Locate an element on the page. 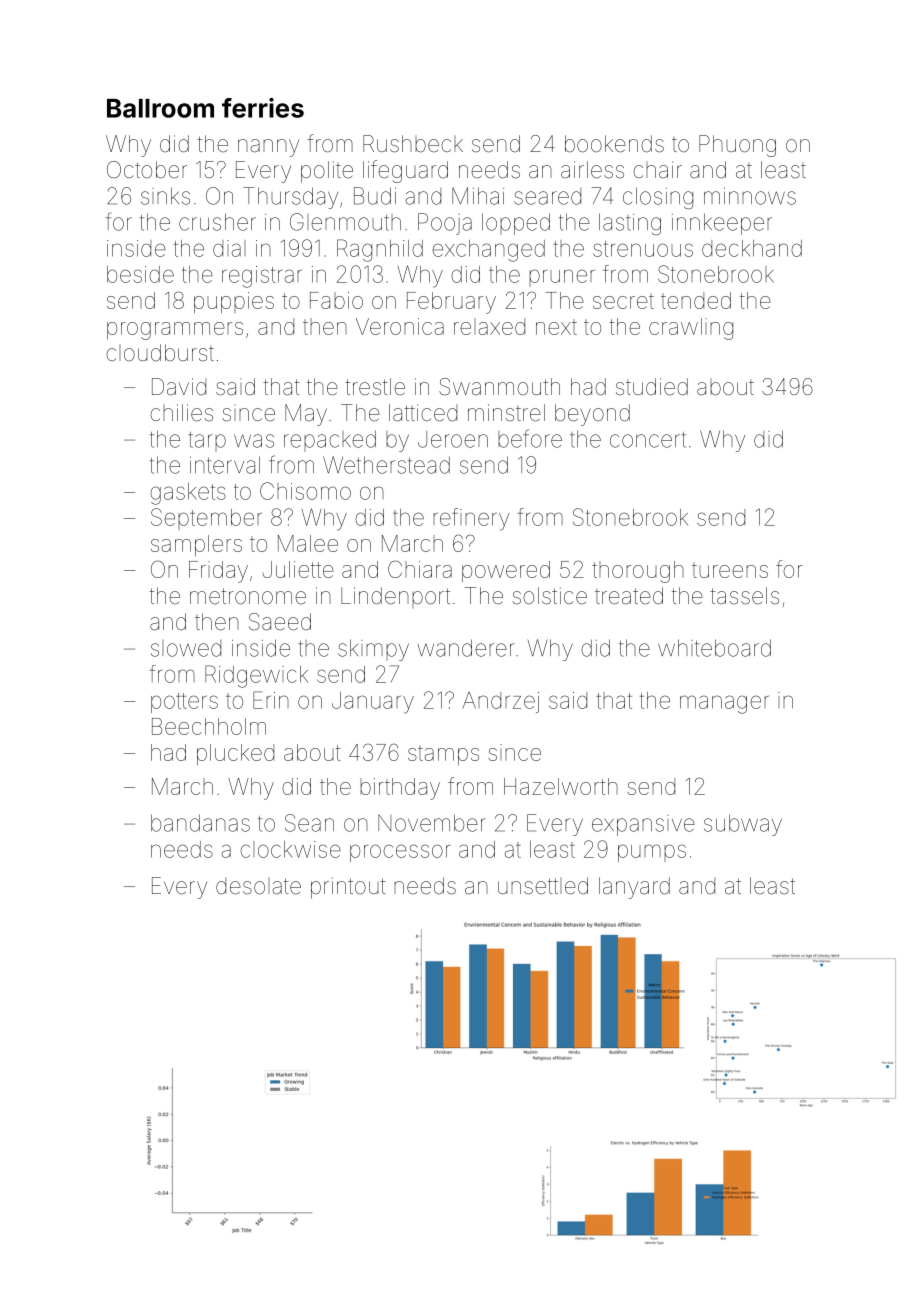 The width and height of the image is (924, 1311). cloudburst is located at coordinates (160, 352).
